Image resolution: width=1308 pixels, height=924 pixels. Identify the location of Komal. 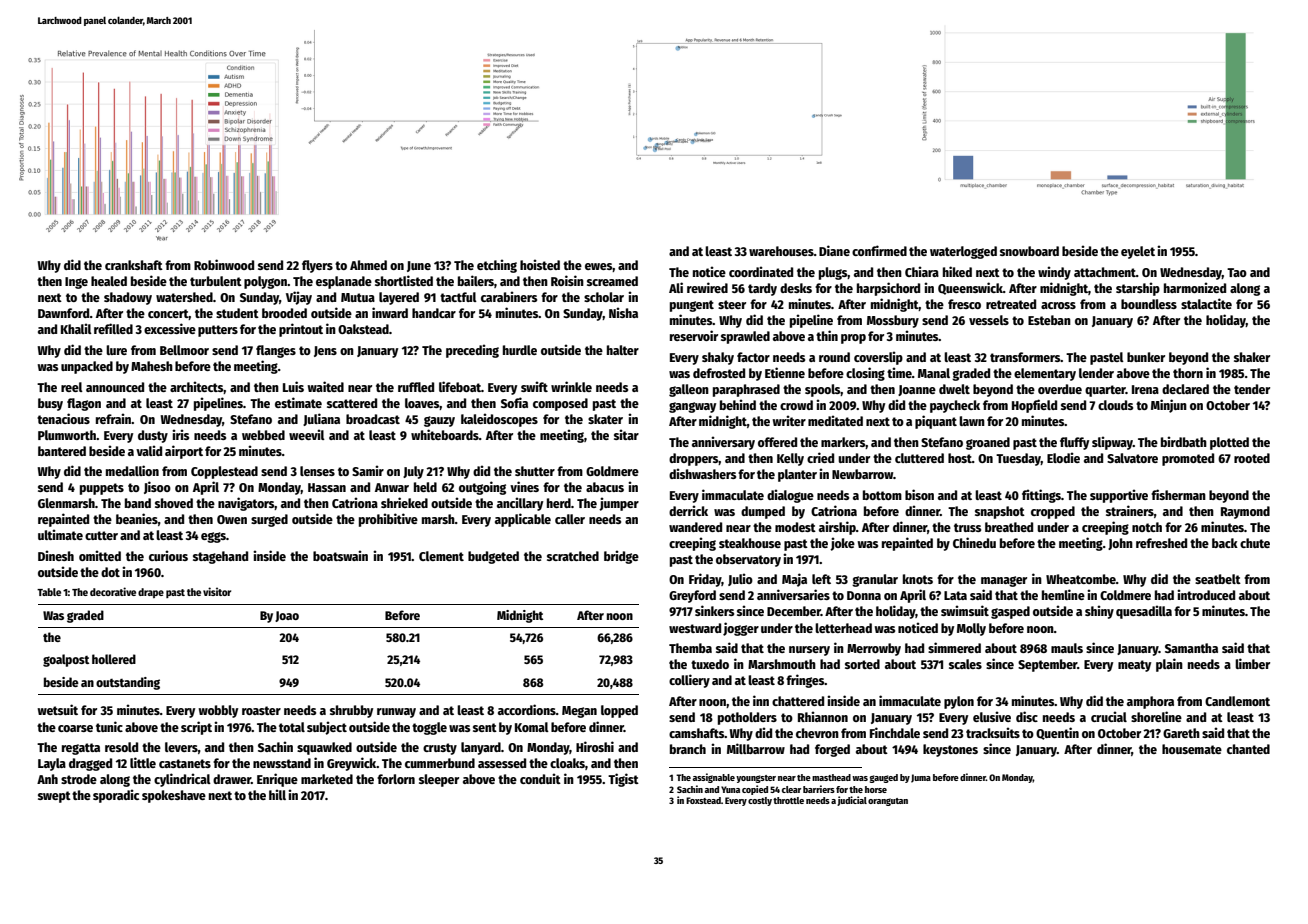
(532, 727).
